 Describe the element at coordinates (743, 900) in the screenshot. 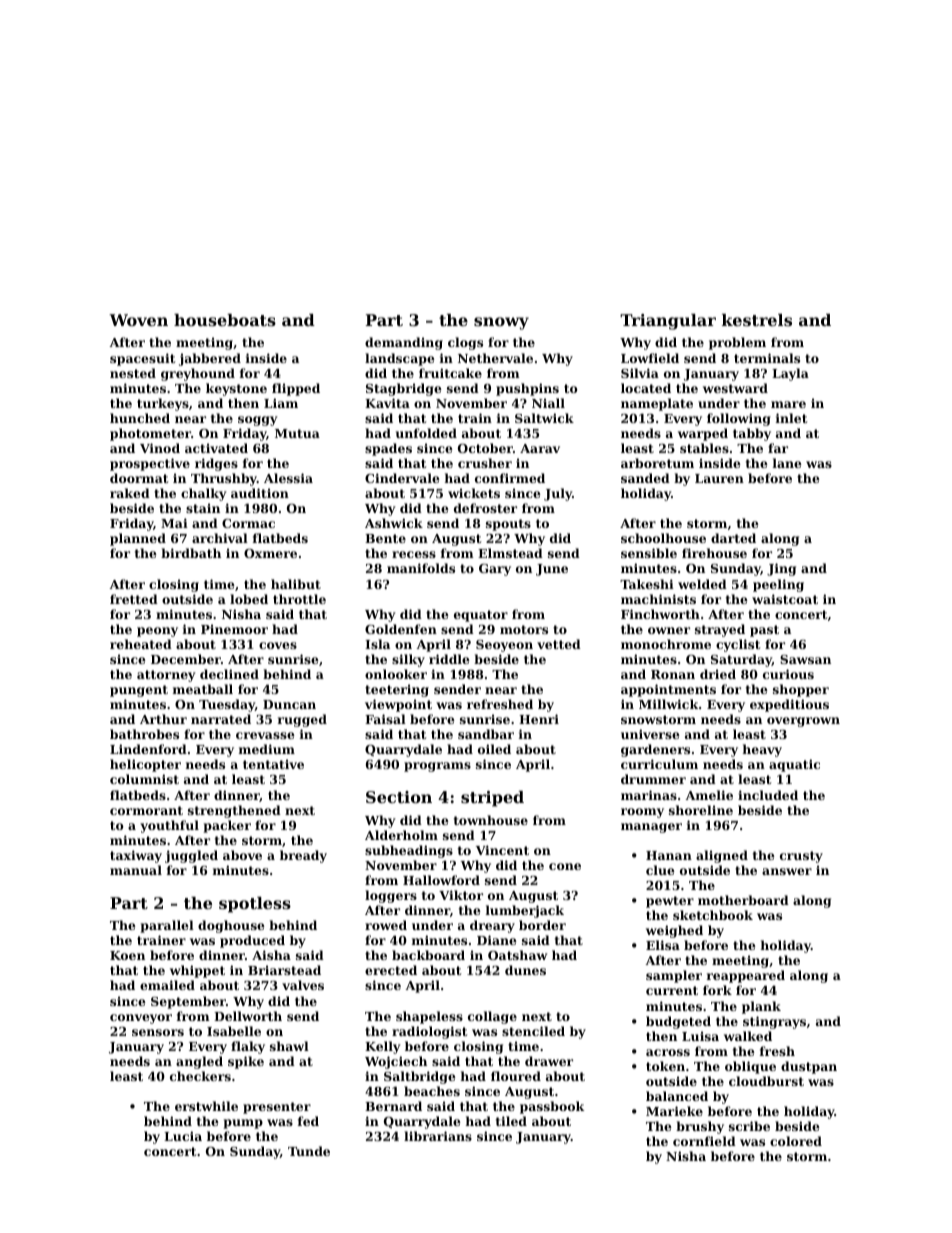

I see `motherboard` at that location.
